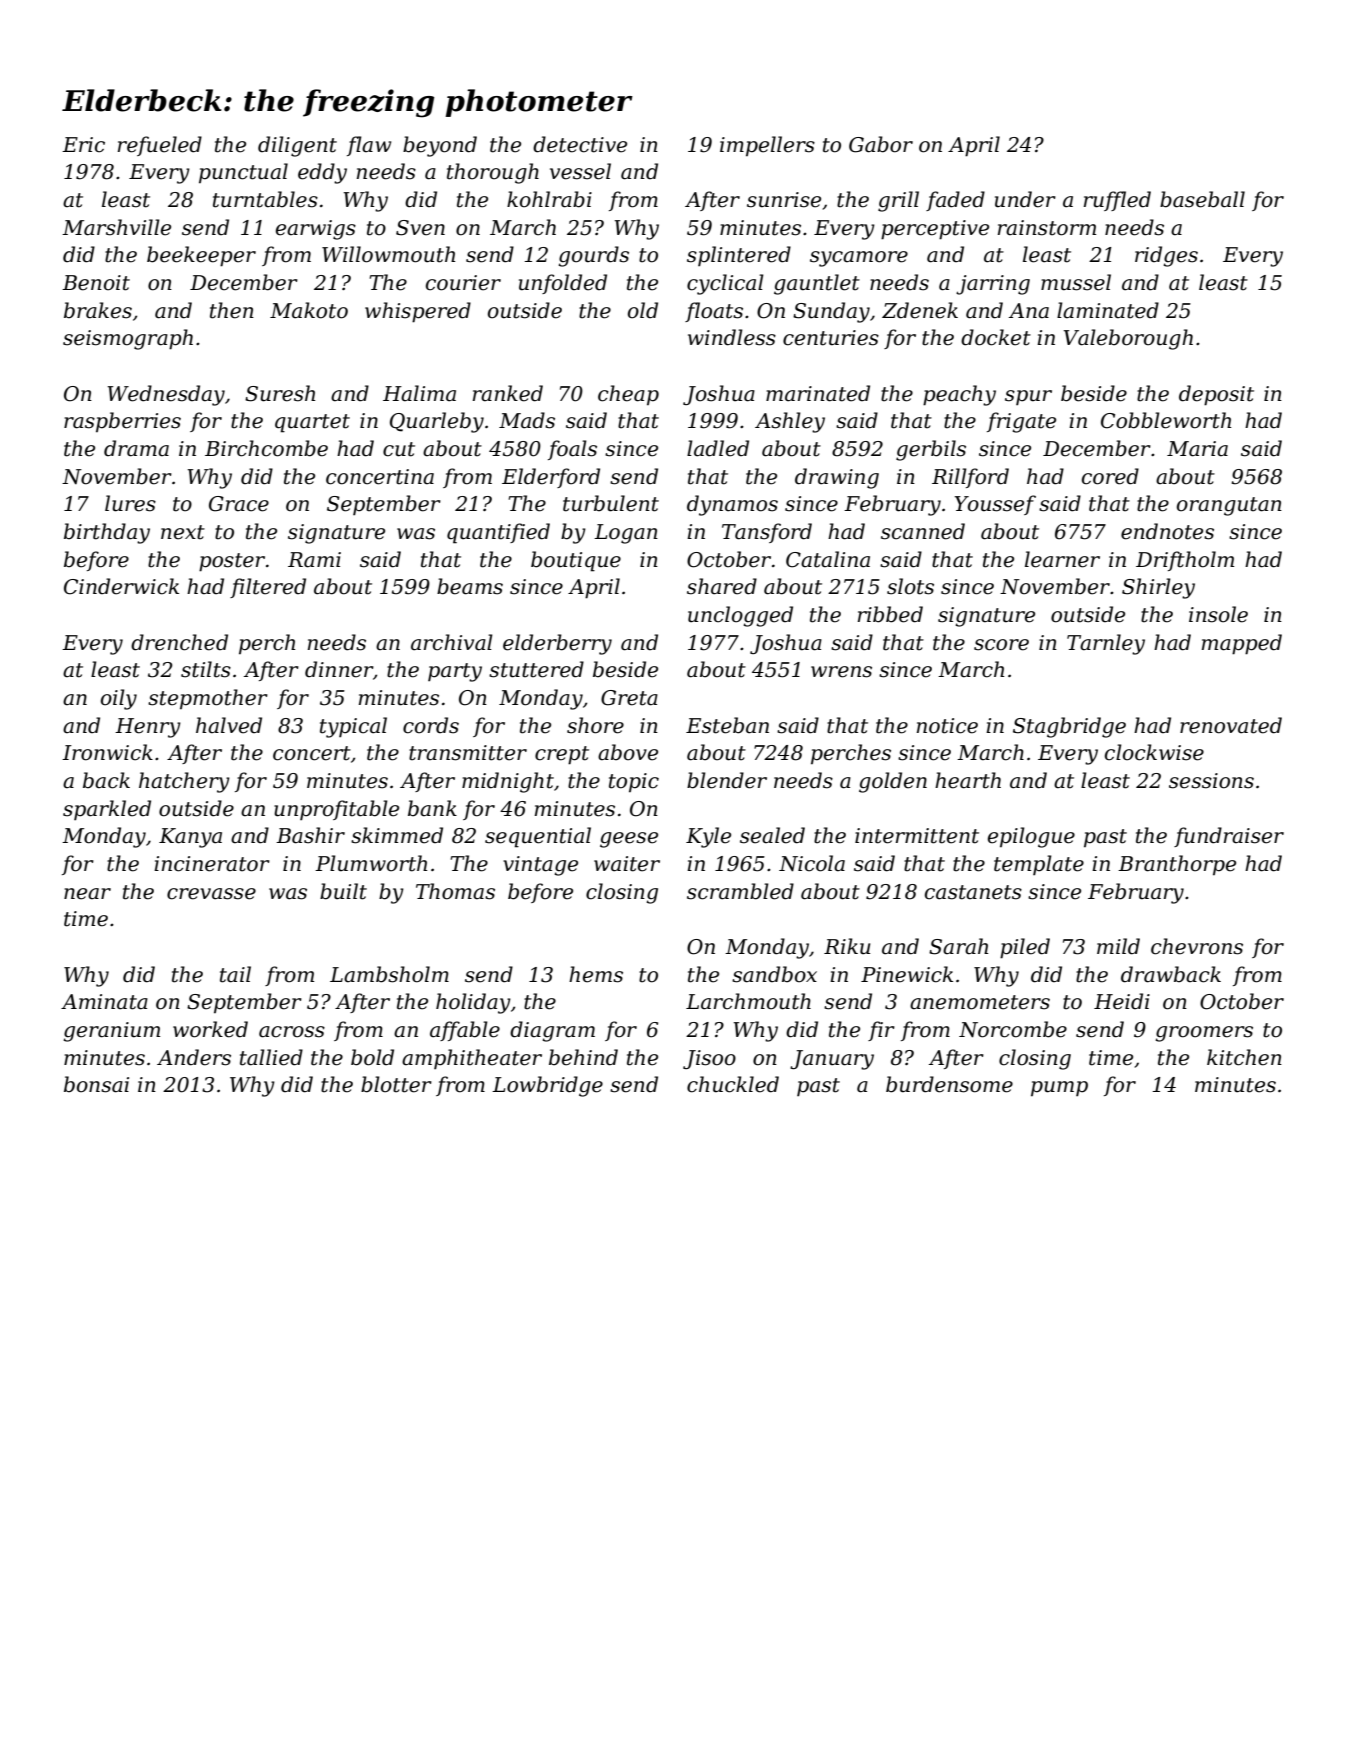  I want to click on Norcombe, so click(1013, 1029).
